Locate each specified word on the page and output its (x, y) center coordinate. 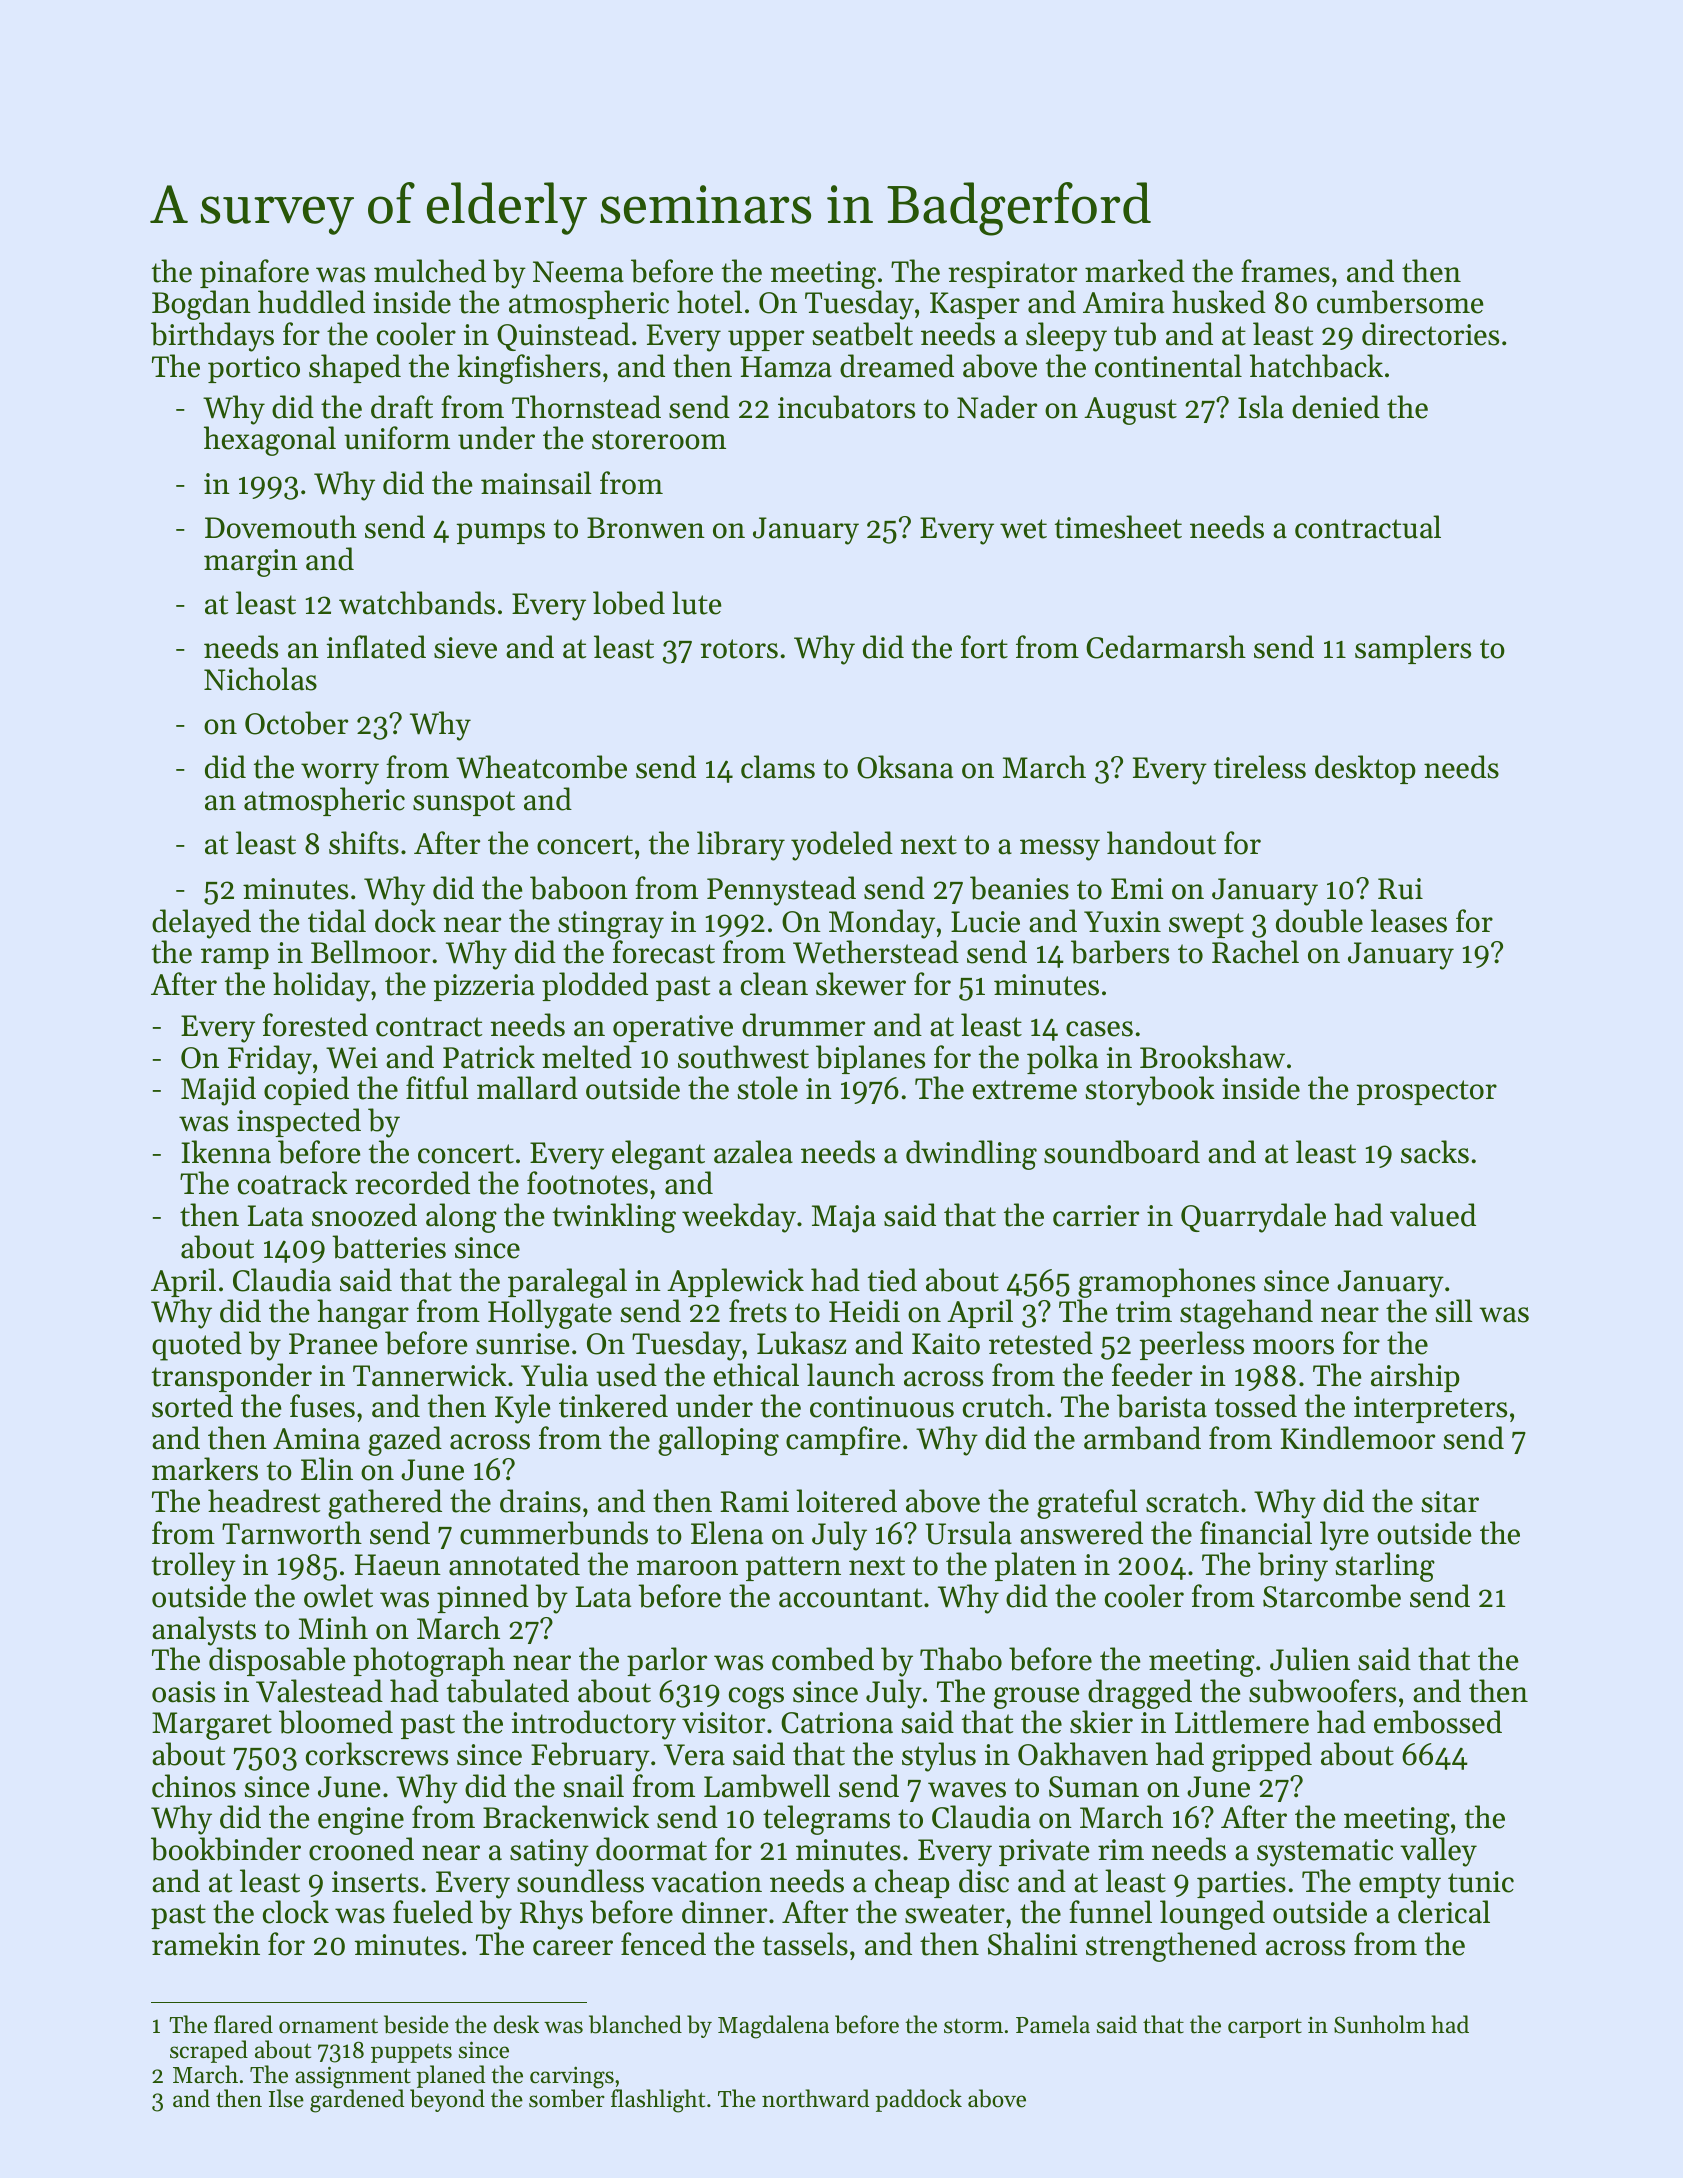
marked (1135, 271)
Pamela (1053, 2024)
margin (251, 563)
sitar (1450, 1502)
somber (567, 2098)
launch (851, 1375)
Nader (997, 407)
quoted (197, 1346)
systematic (1325, 1853)
